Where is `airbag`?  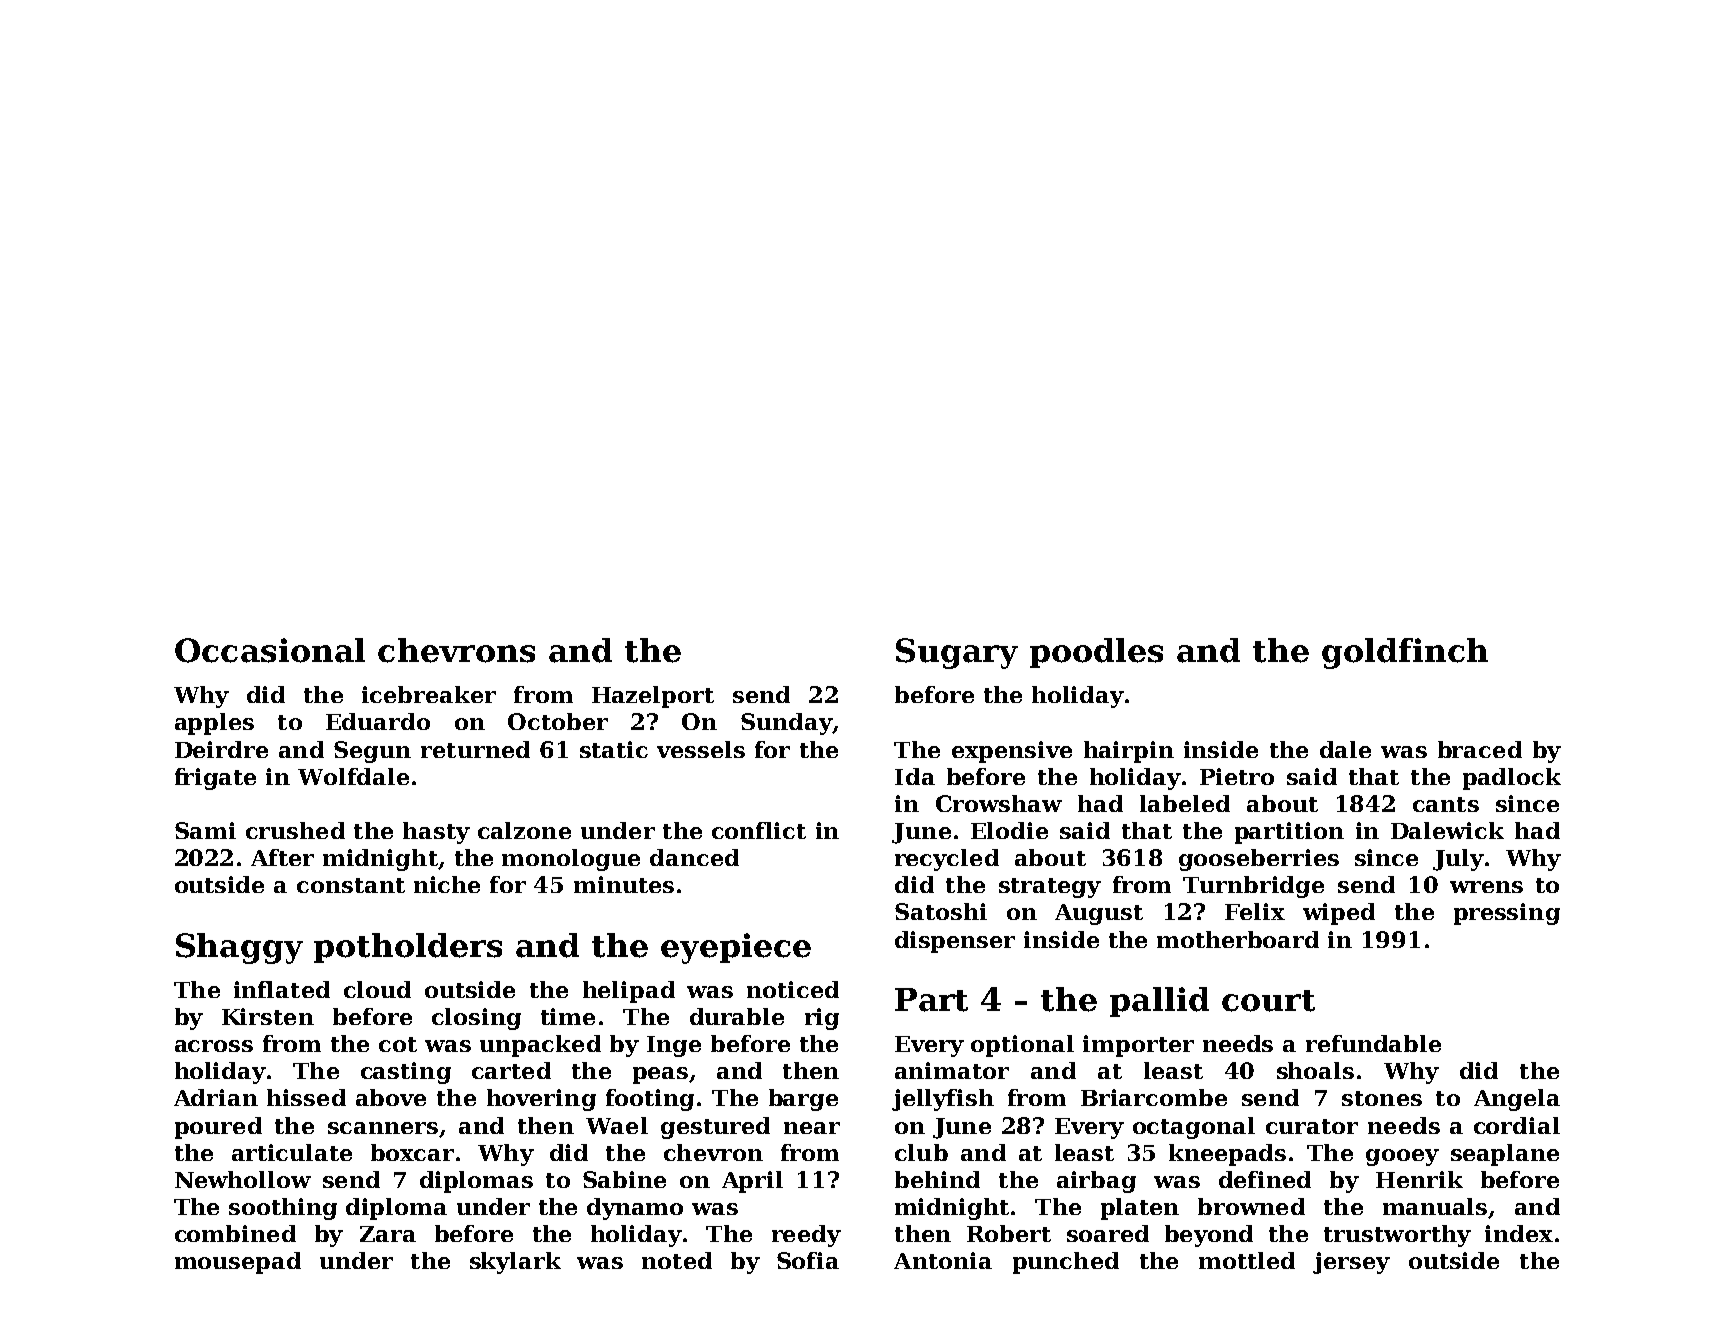
airbag is located at coordinates (1096, 1182).
